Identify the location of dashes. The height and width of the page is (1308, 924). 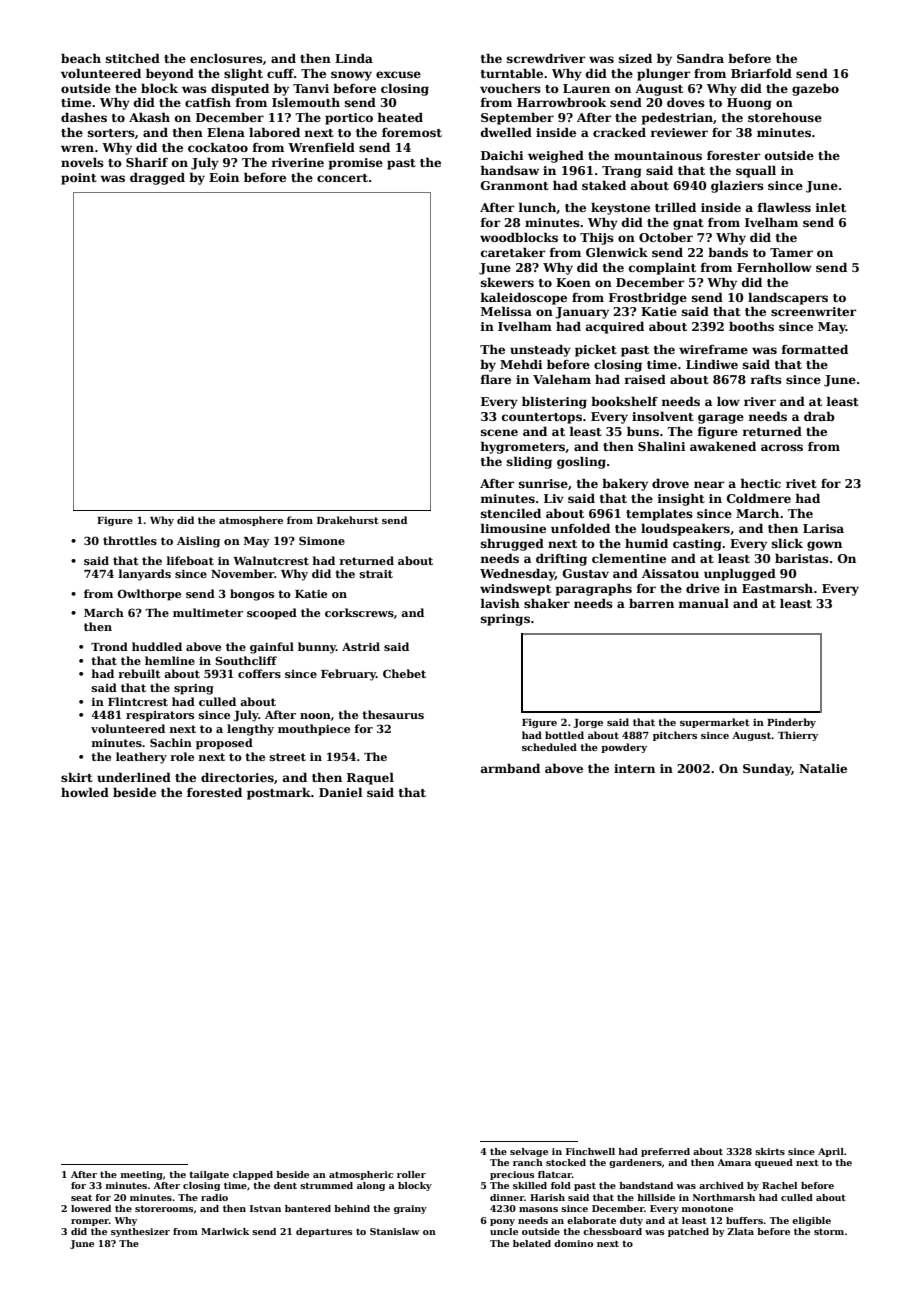
(84, 117).
